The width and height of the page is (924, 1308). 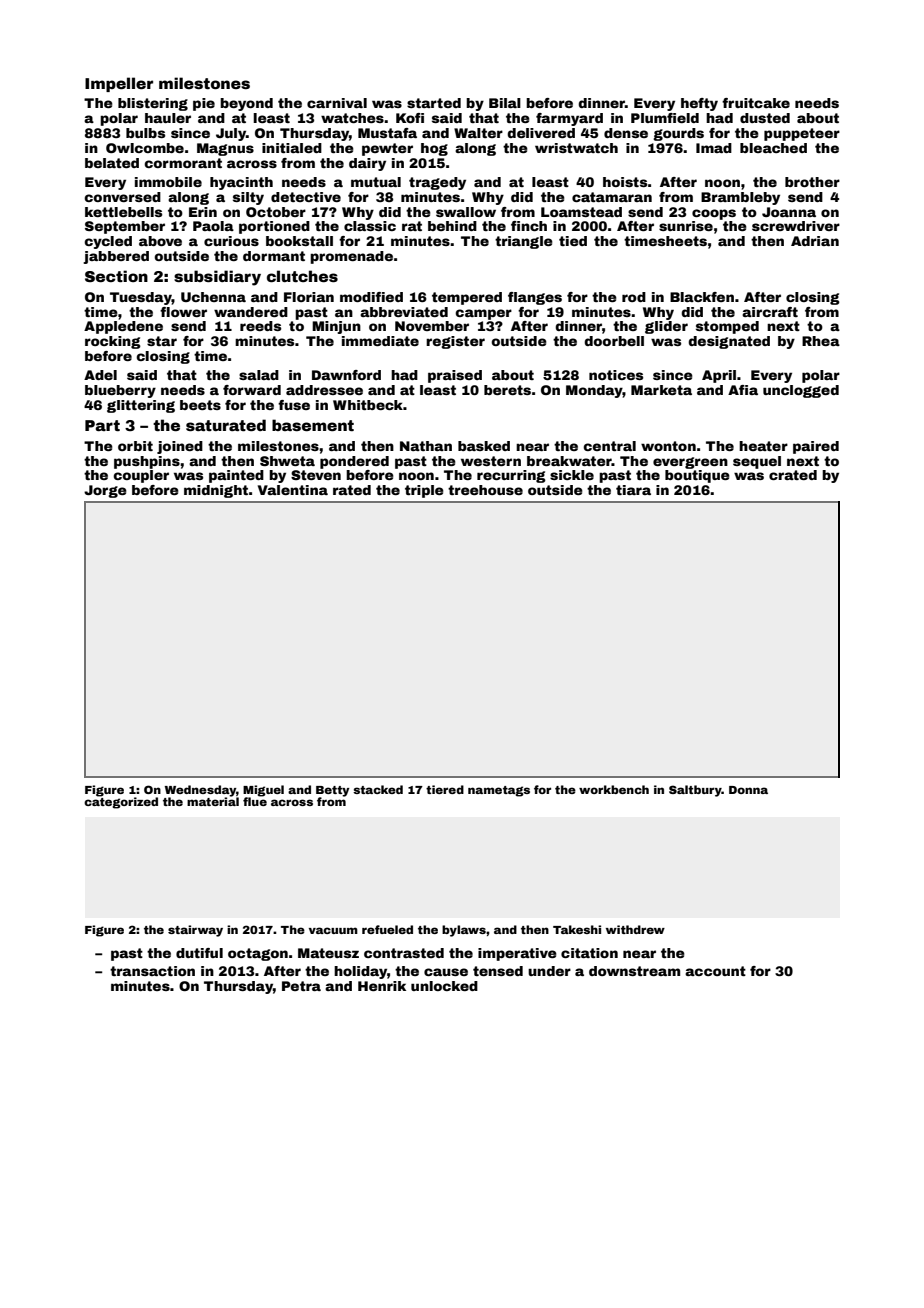 I want to click on Bilal, so click(x=505, y=103).
